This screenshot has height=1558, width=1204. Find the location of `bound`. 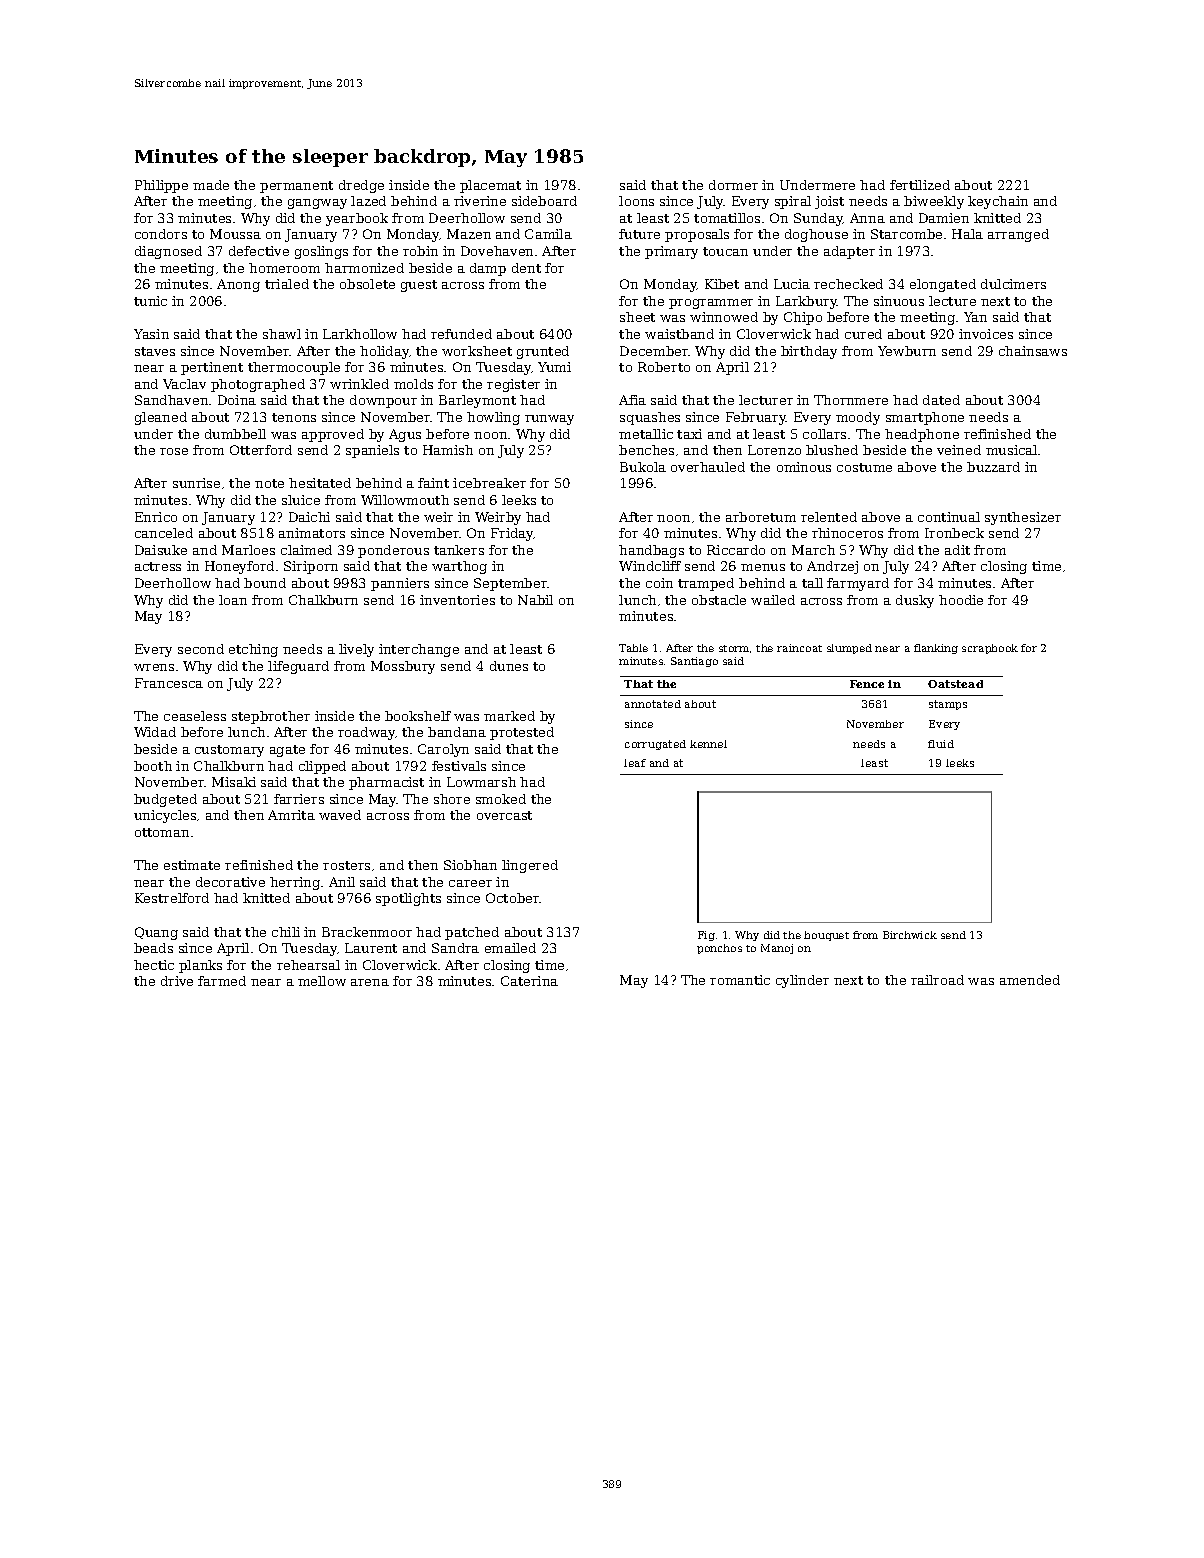

bound is located at coordinates (265, 583).
